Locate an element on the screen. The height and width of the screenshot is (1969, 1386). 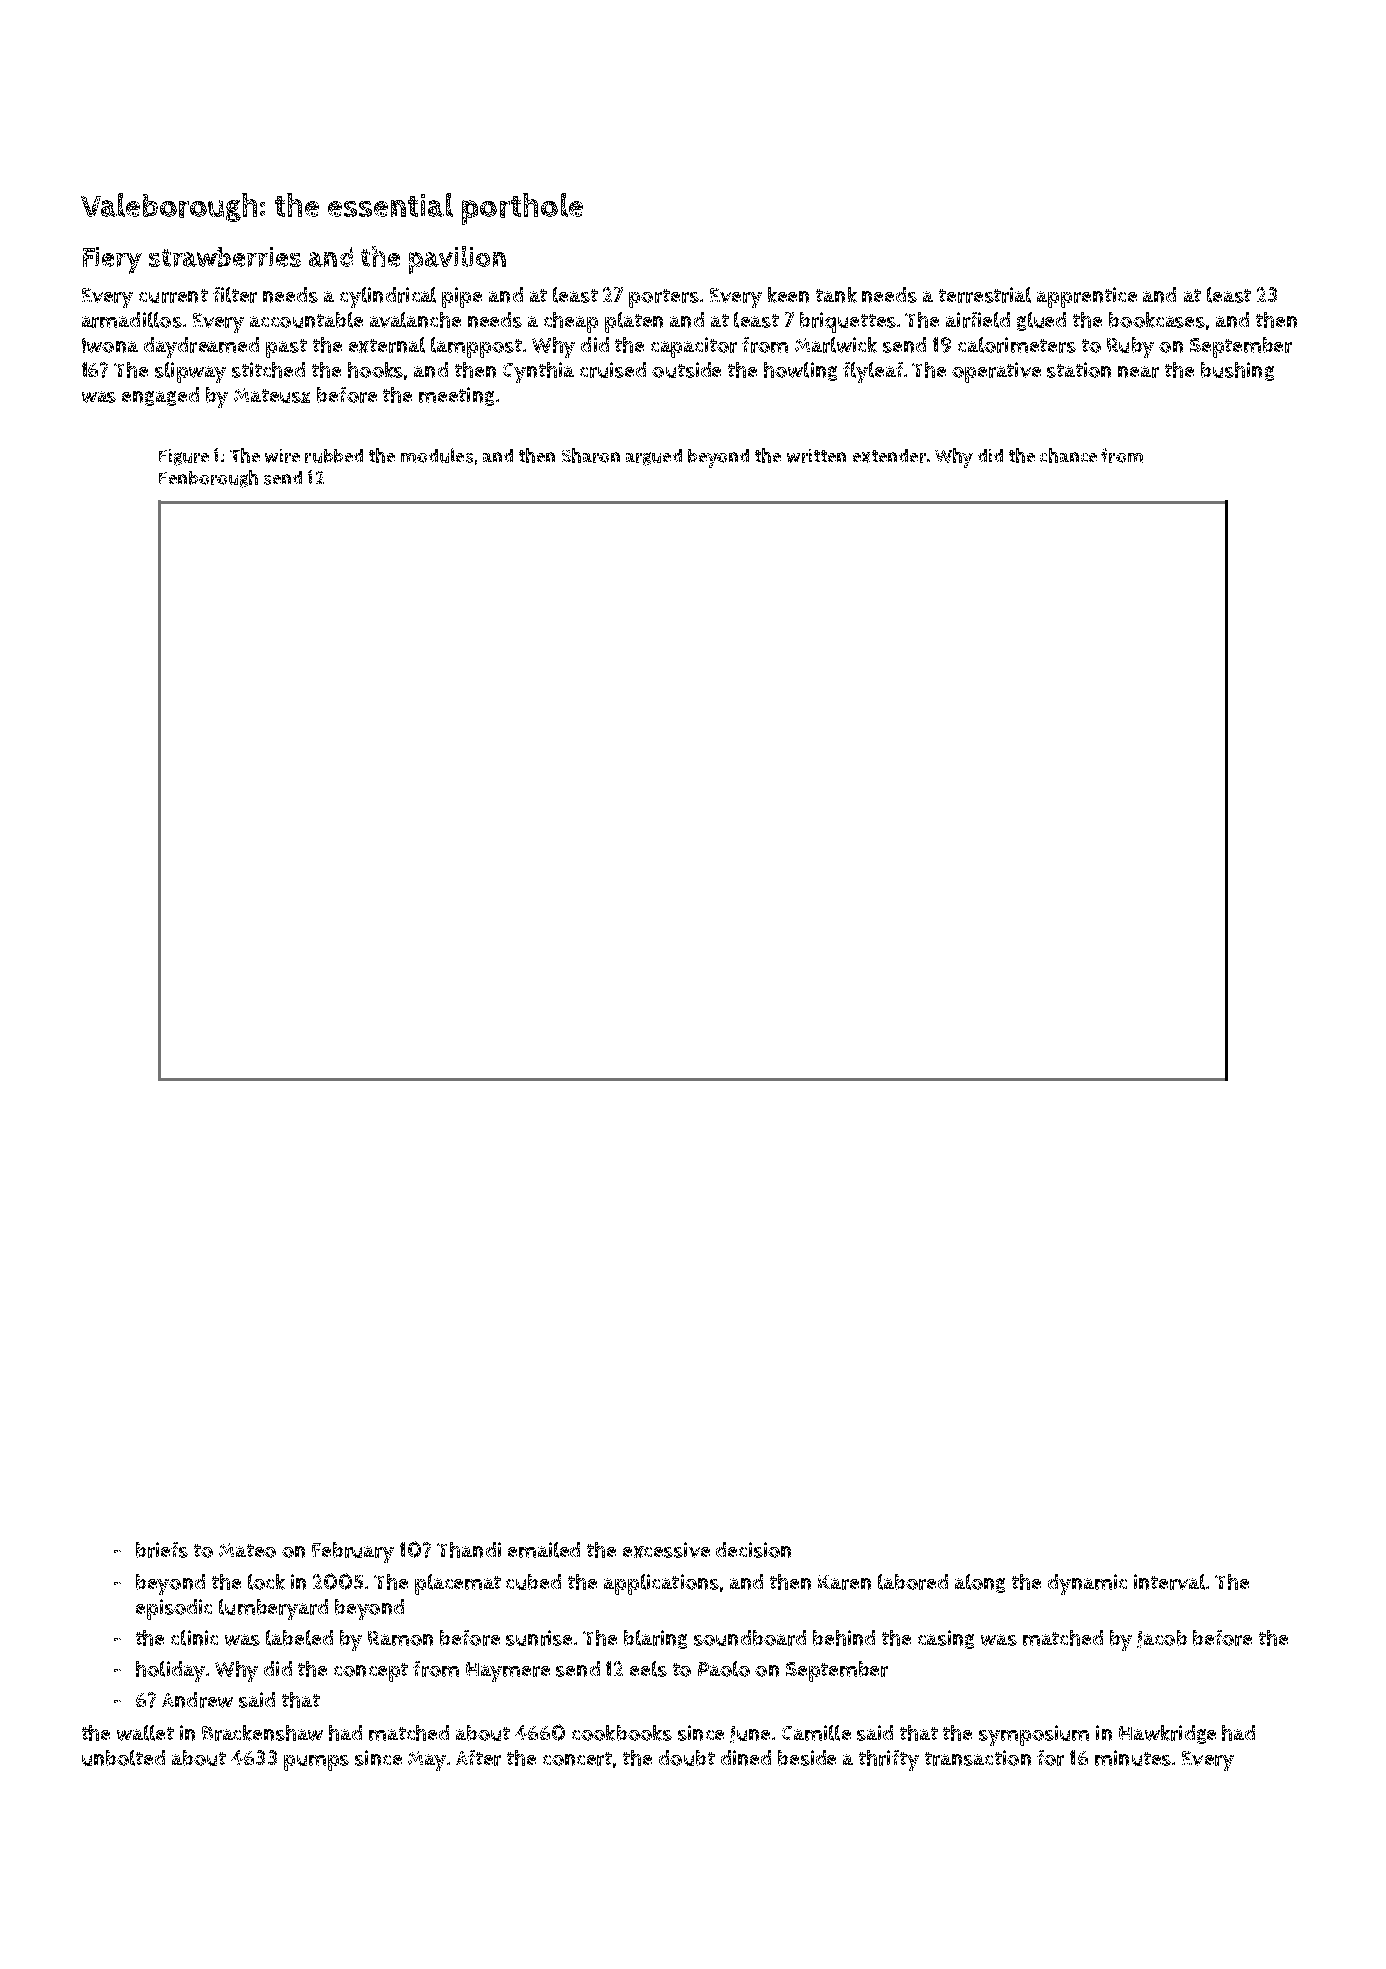
pavilion is located at coordinates (457, 260).
